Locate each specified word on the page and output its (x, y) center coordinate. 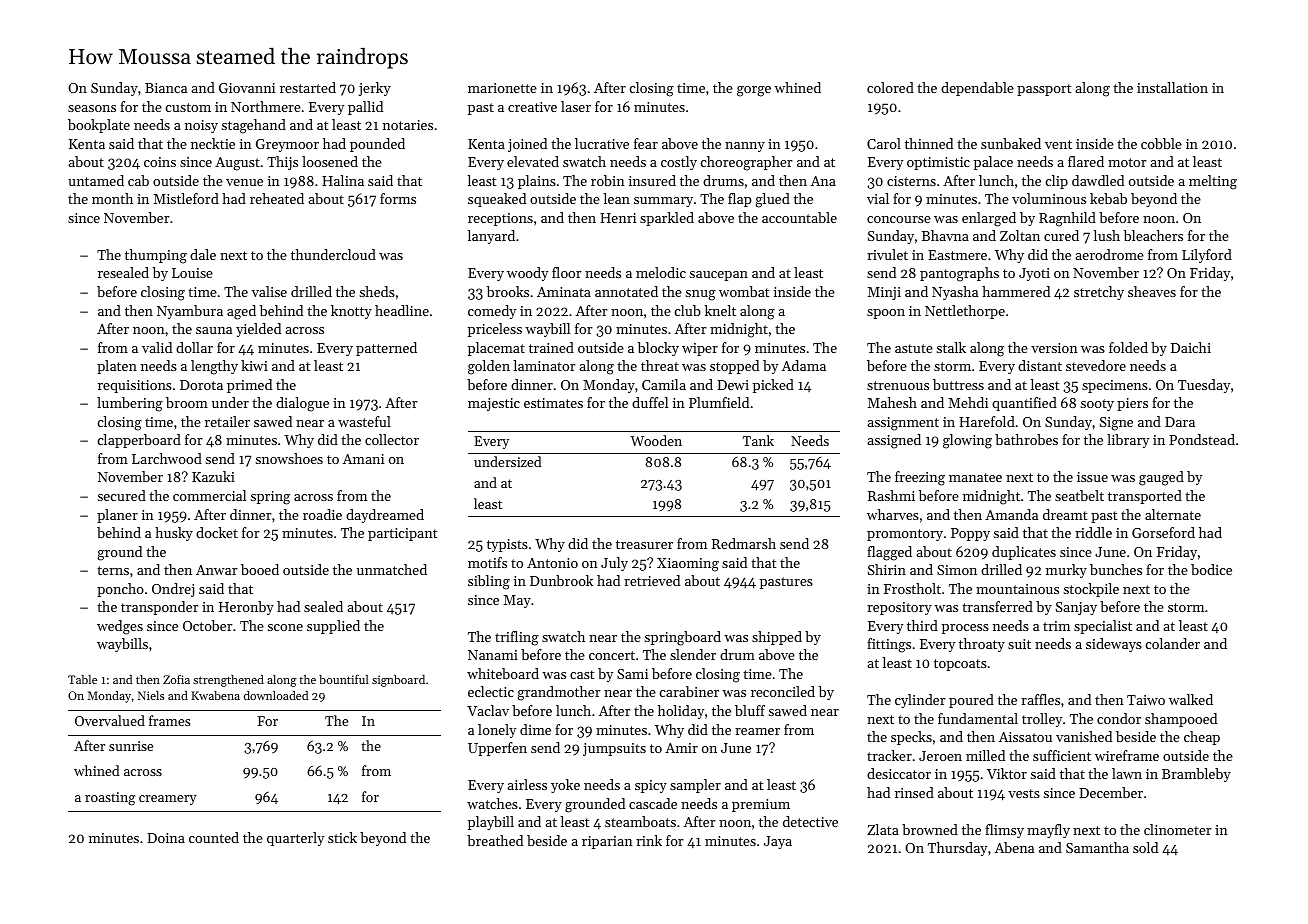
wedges (120, 627)
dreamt (1065, 514)
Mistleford (186, 198)
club (688, 310)
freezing (920, 478)
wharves (893, 514)
